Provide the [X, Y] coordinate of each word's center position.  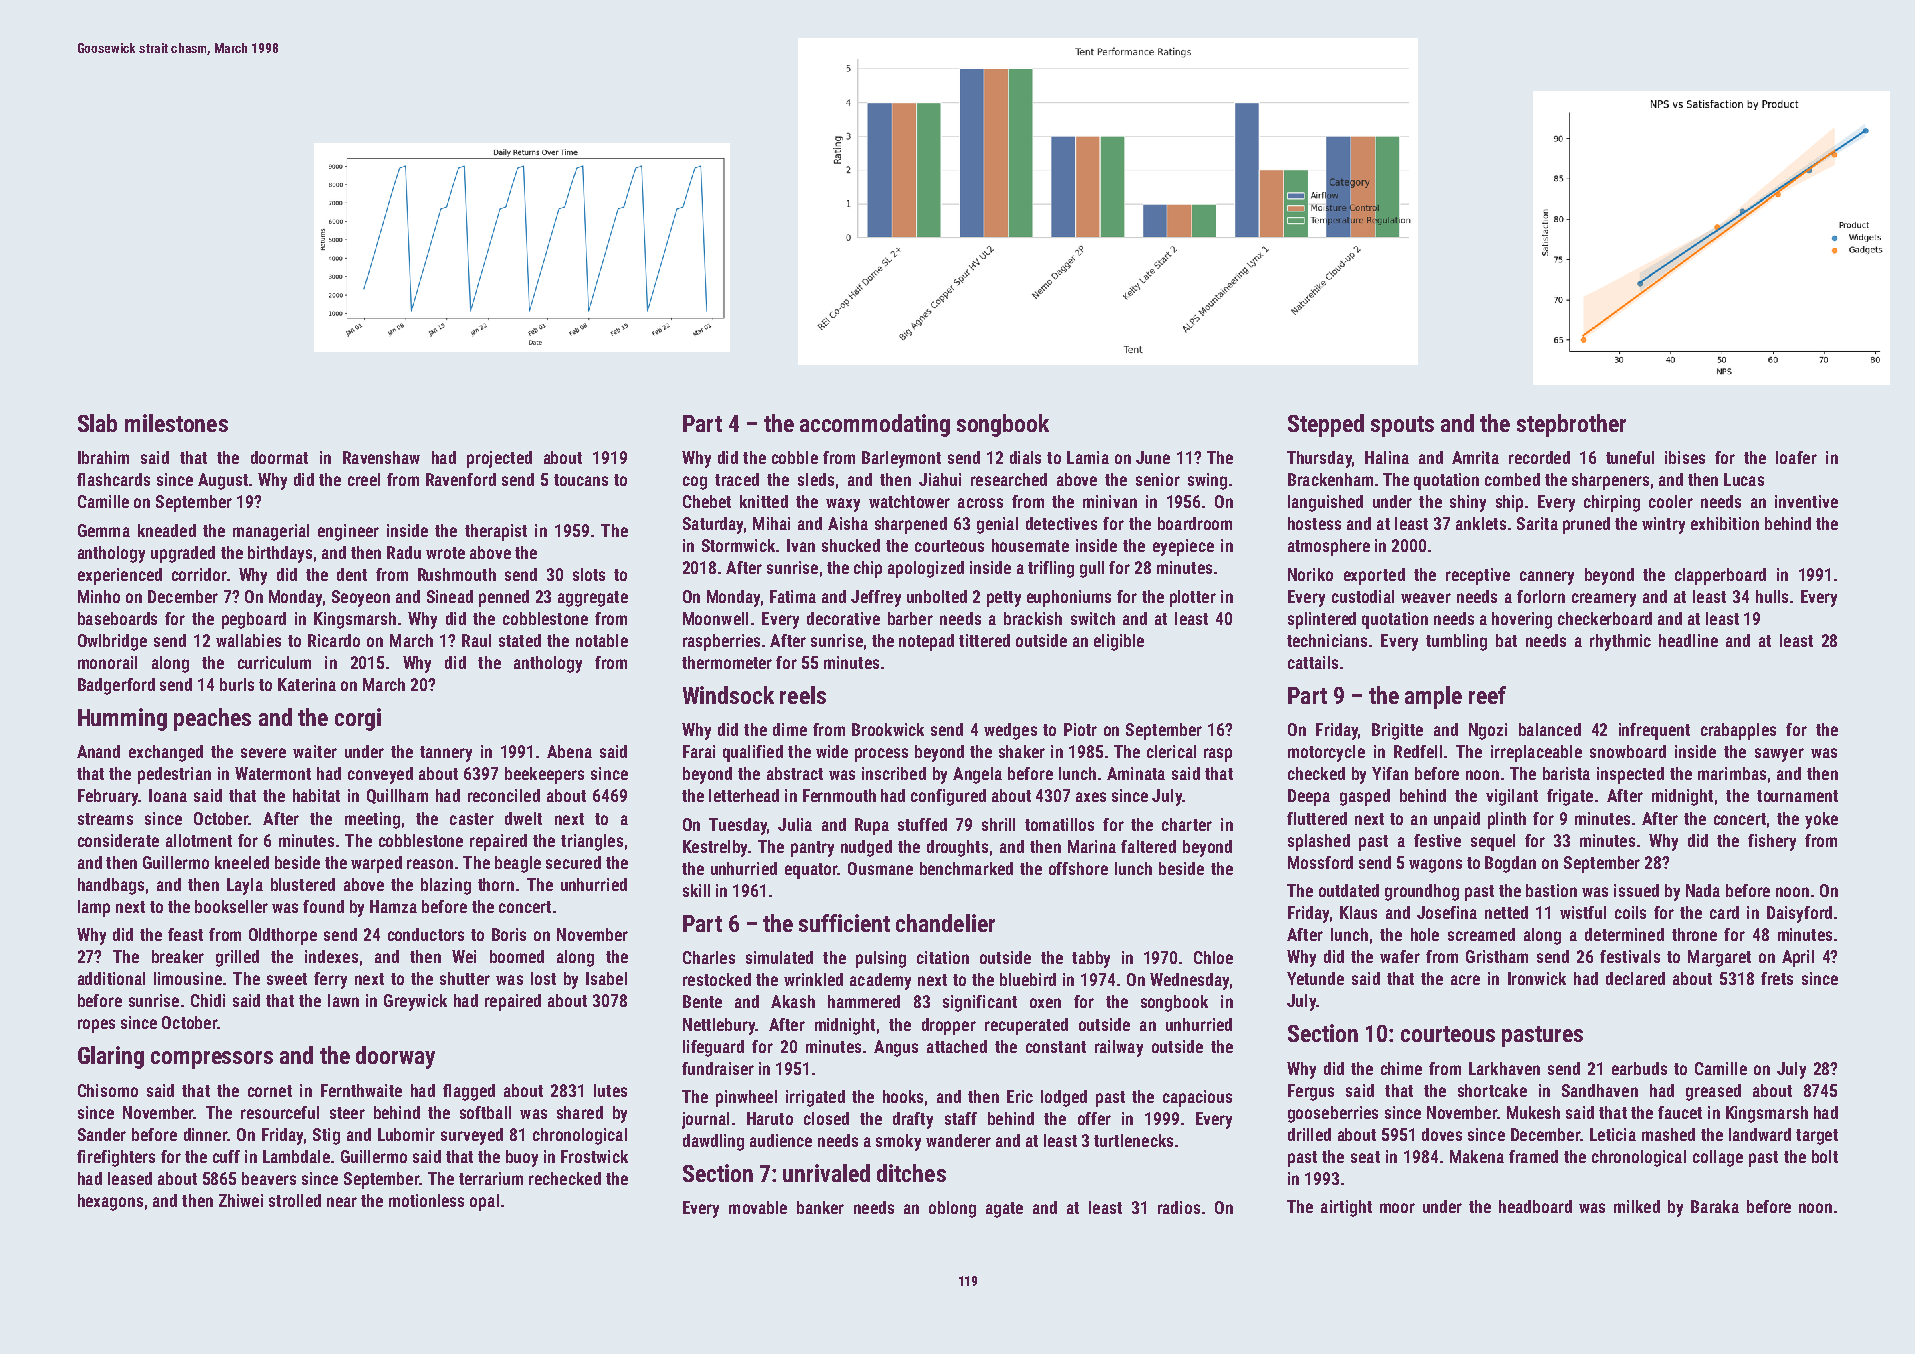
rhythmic [1620, 642]
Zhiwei [241, 1200]
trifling [1051, 569]
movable [758, 1207]
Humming [122, 719]
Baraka [1715, 1206]
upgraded [183, 554]
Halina [1387, 457]
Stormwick [738, 545]
